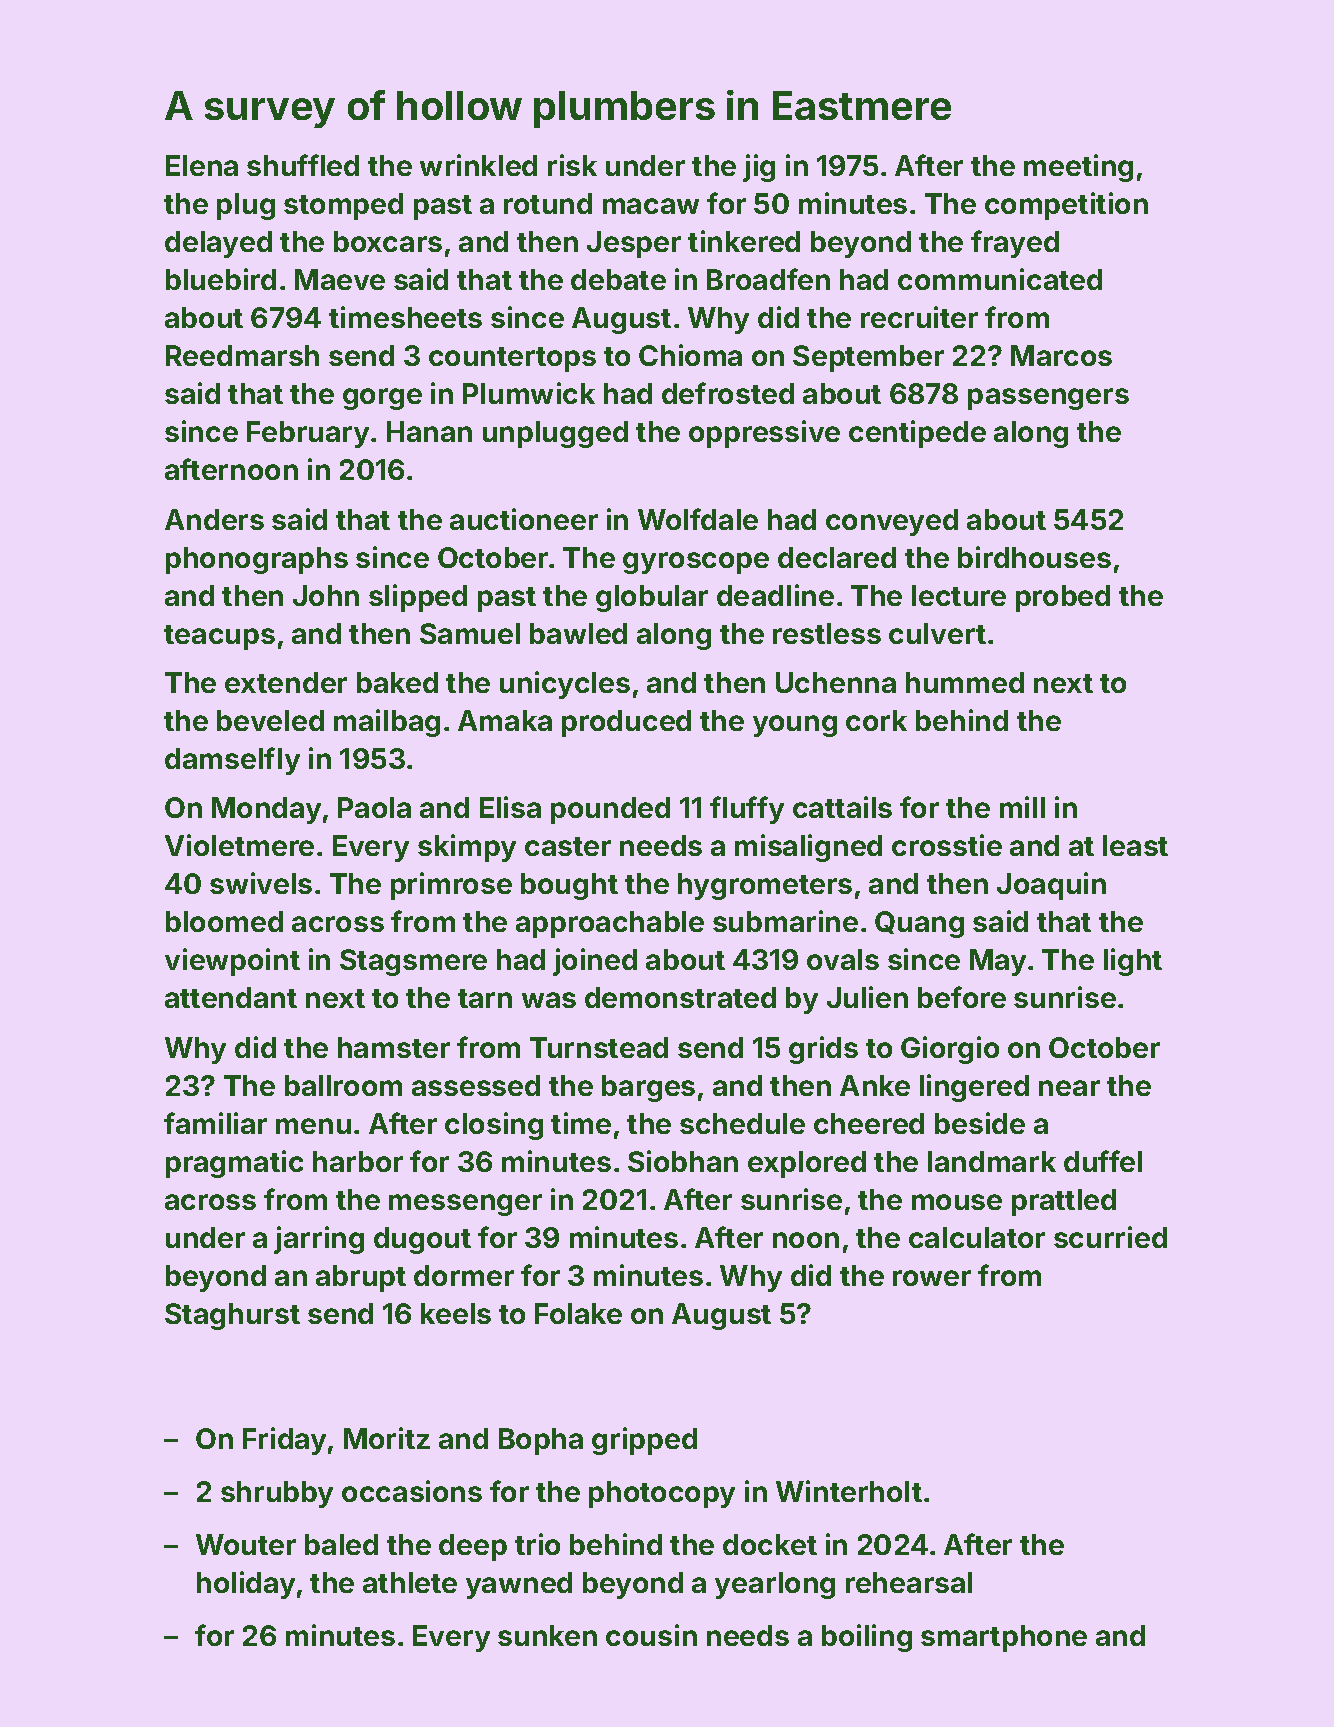 The height and width of the page is (1727, 1334). I want to click on boiling, so click(867, 1638).
